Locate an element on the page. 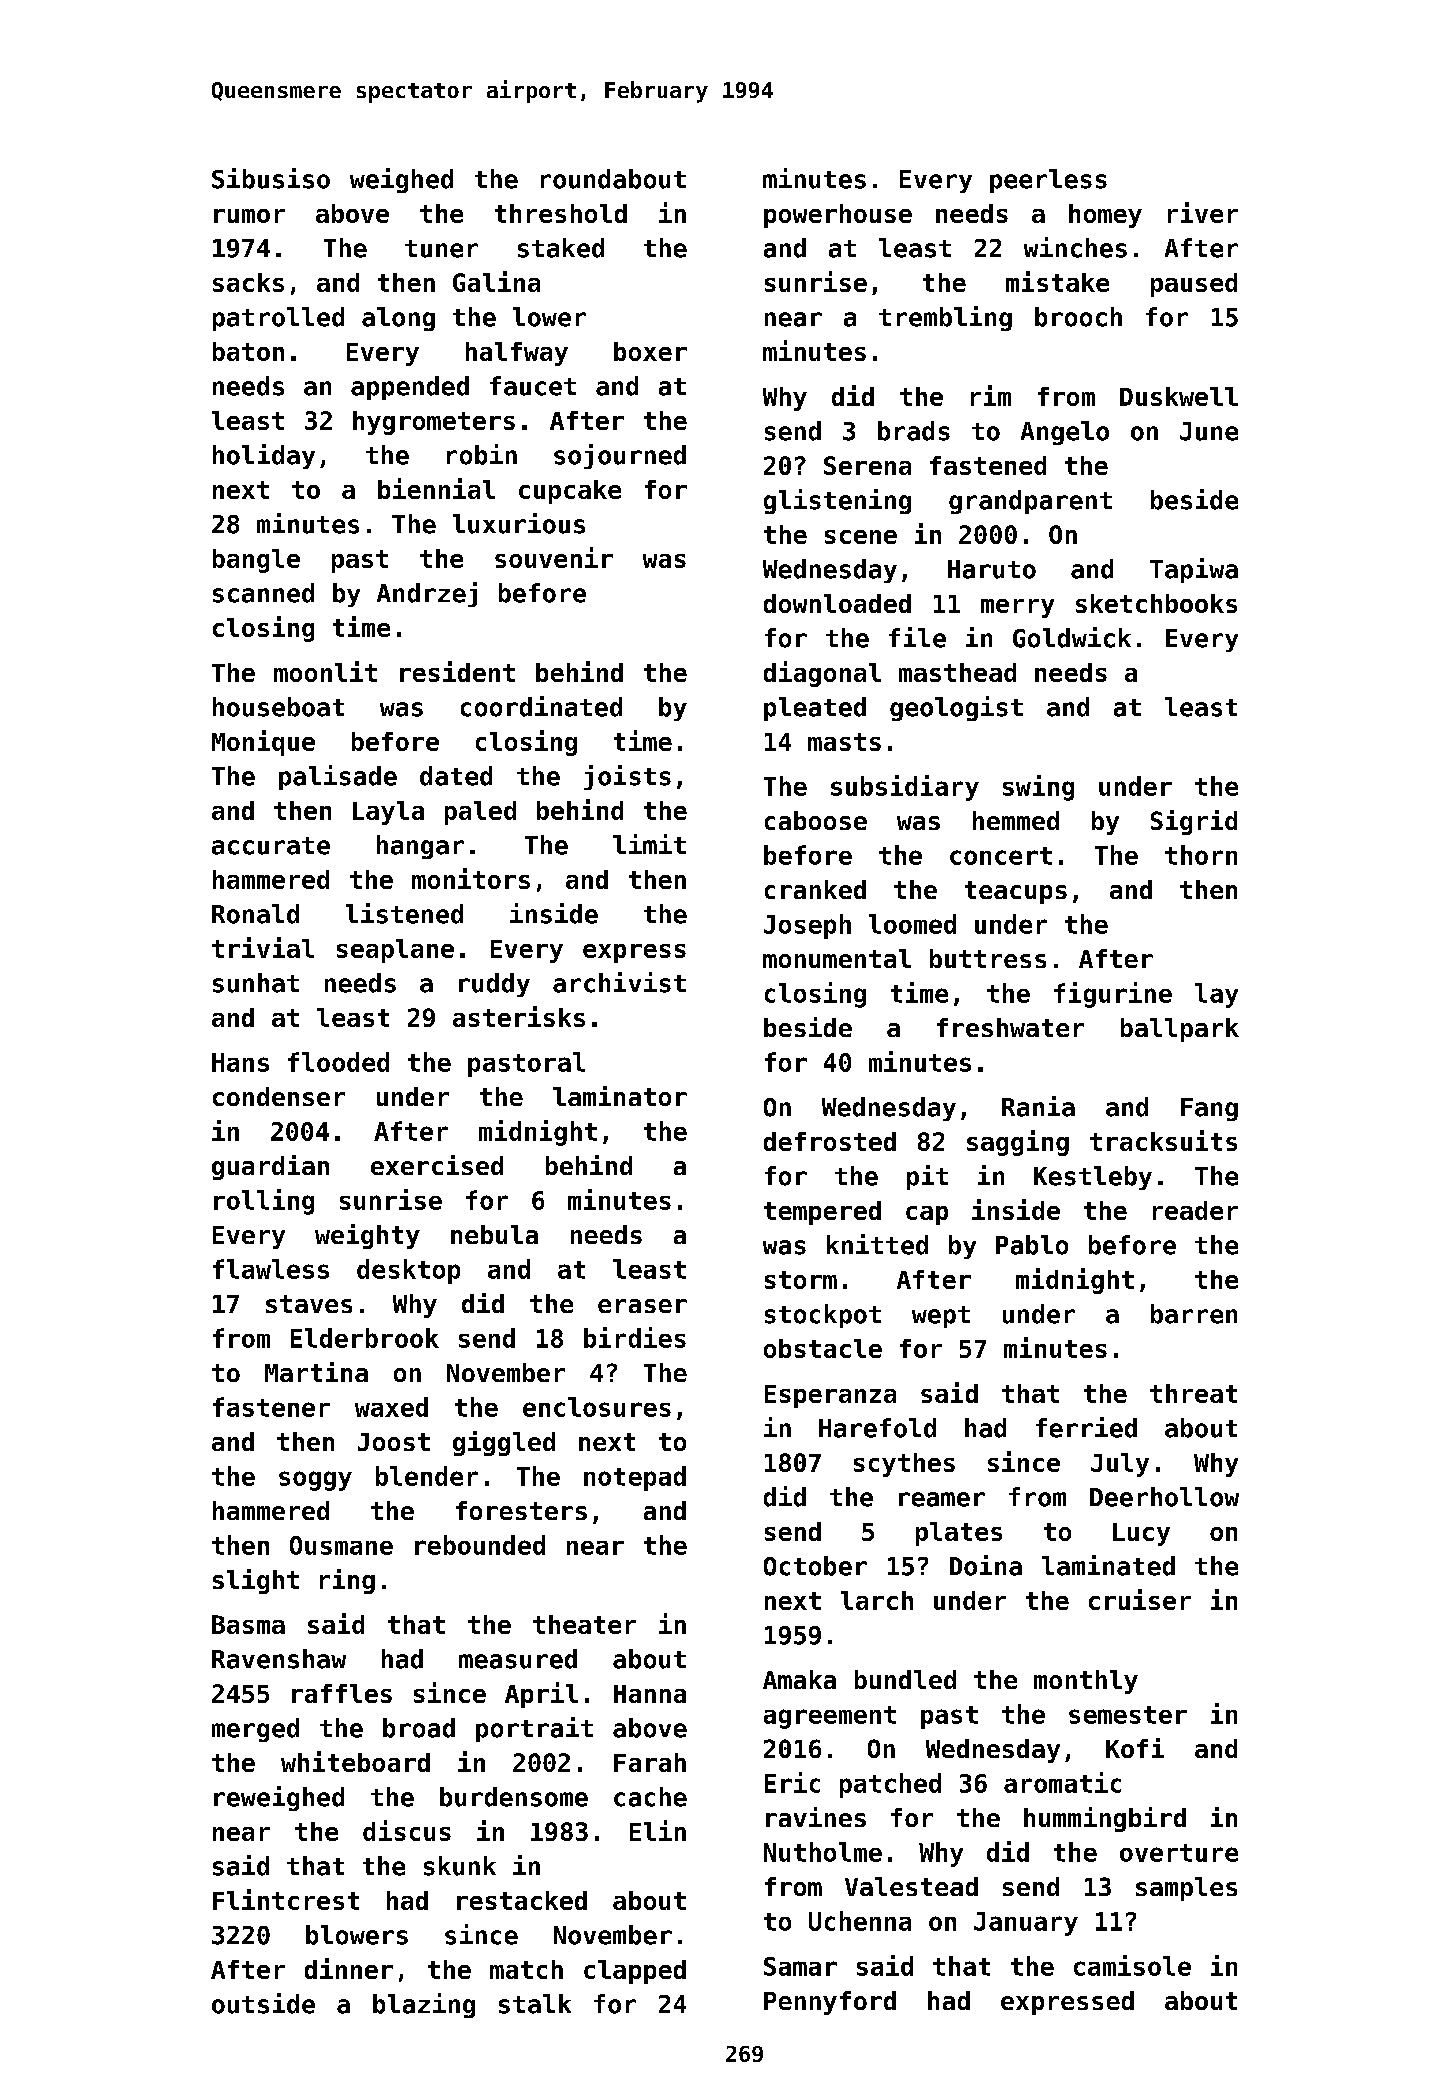  seaplane is located at coordinates (395, 951).
